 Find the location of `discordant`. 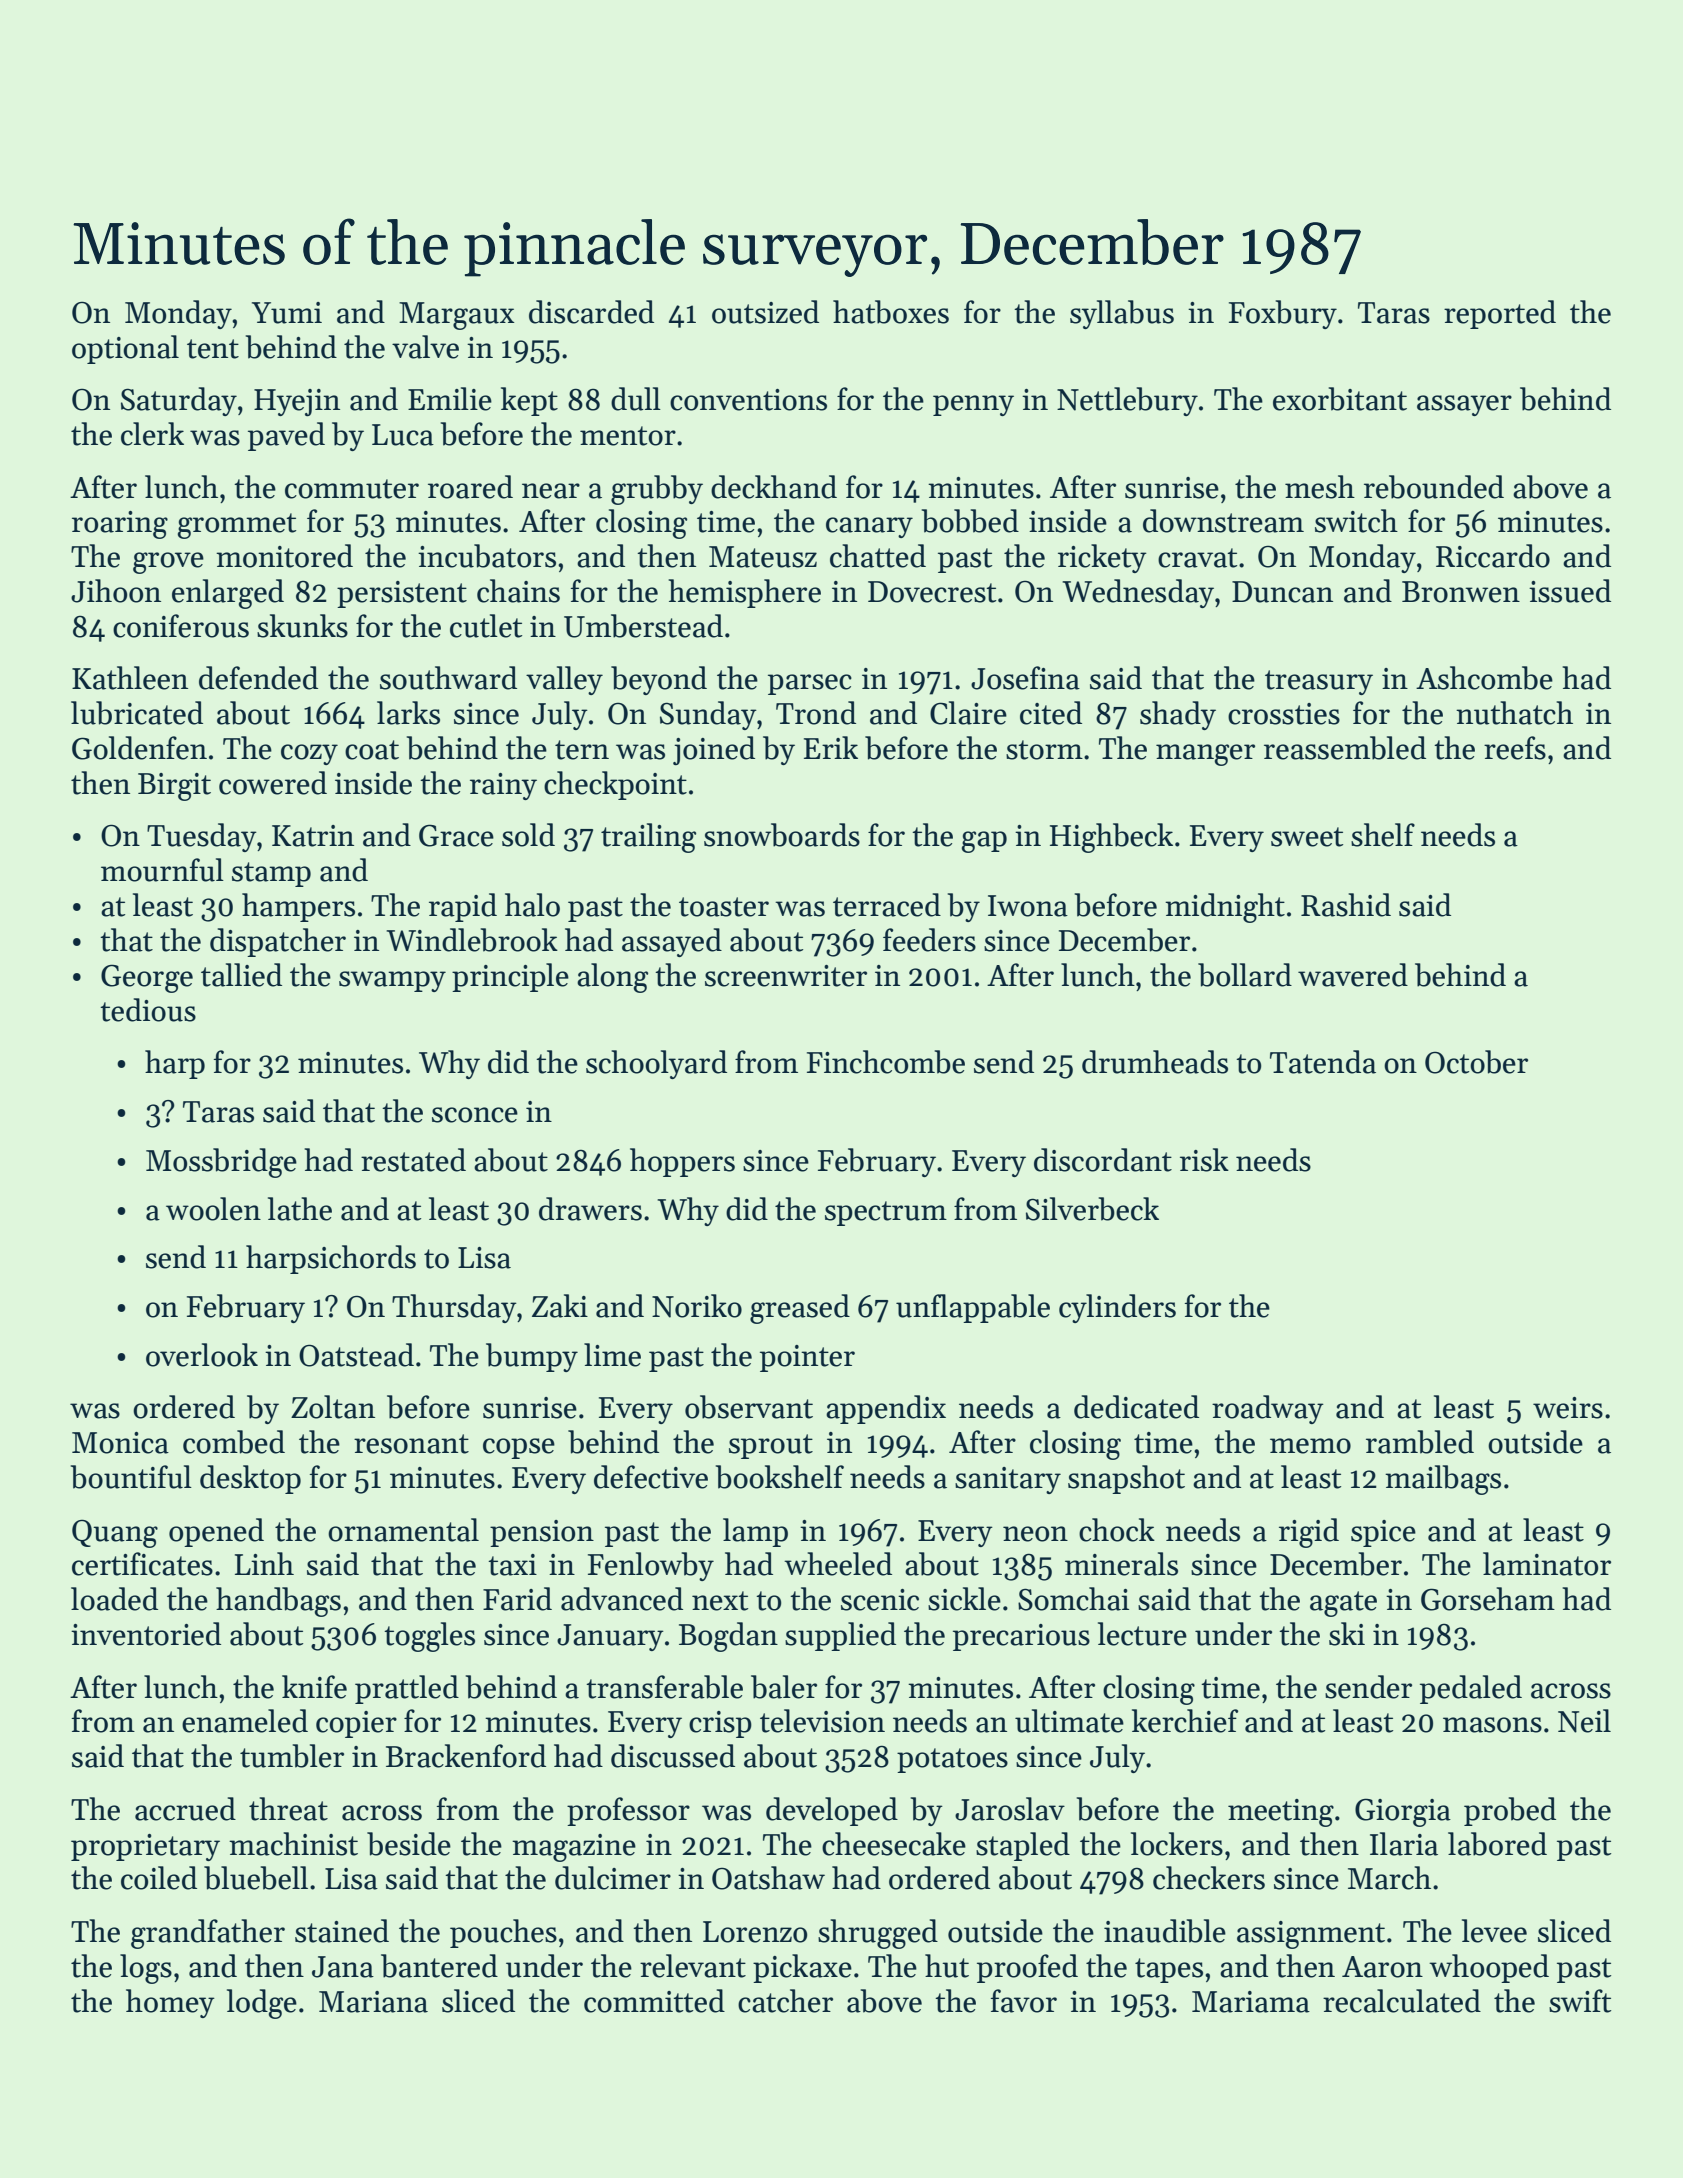

discordant is located at coordinates (1103, 1160).
